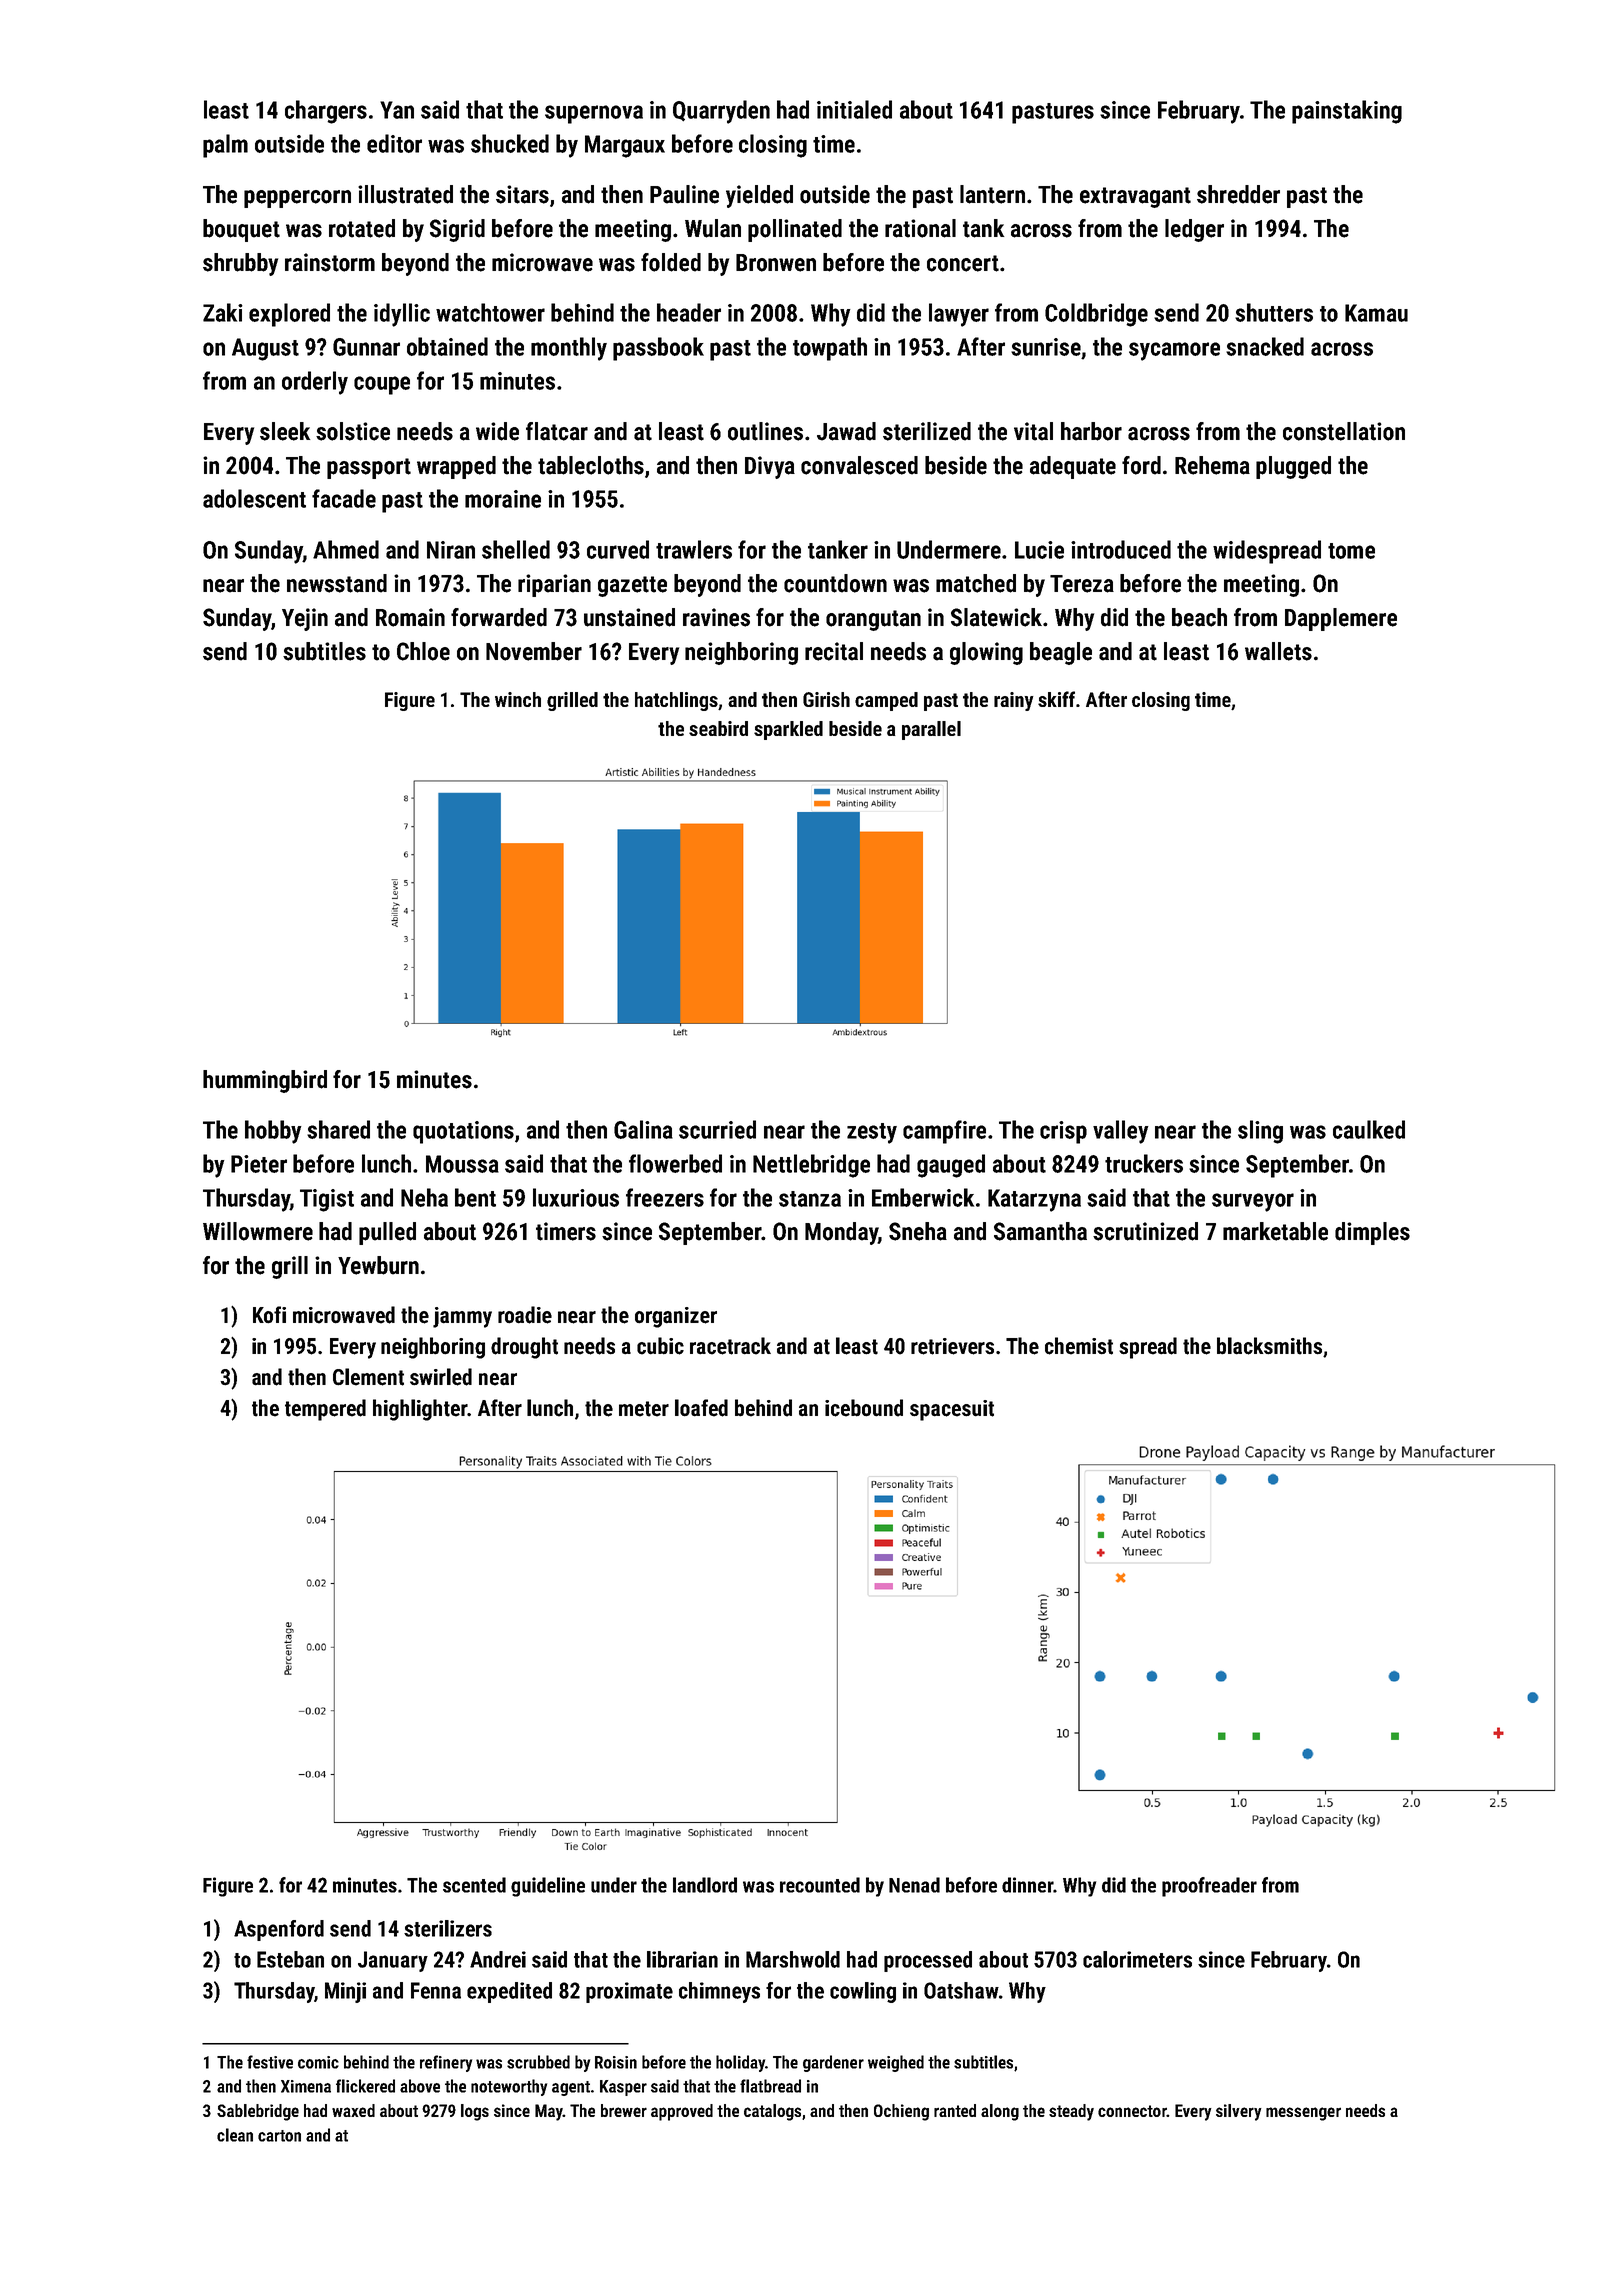  I want to click on quotations, so click(463, 1132).
